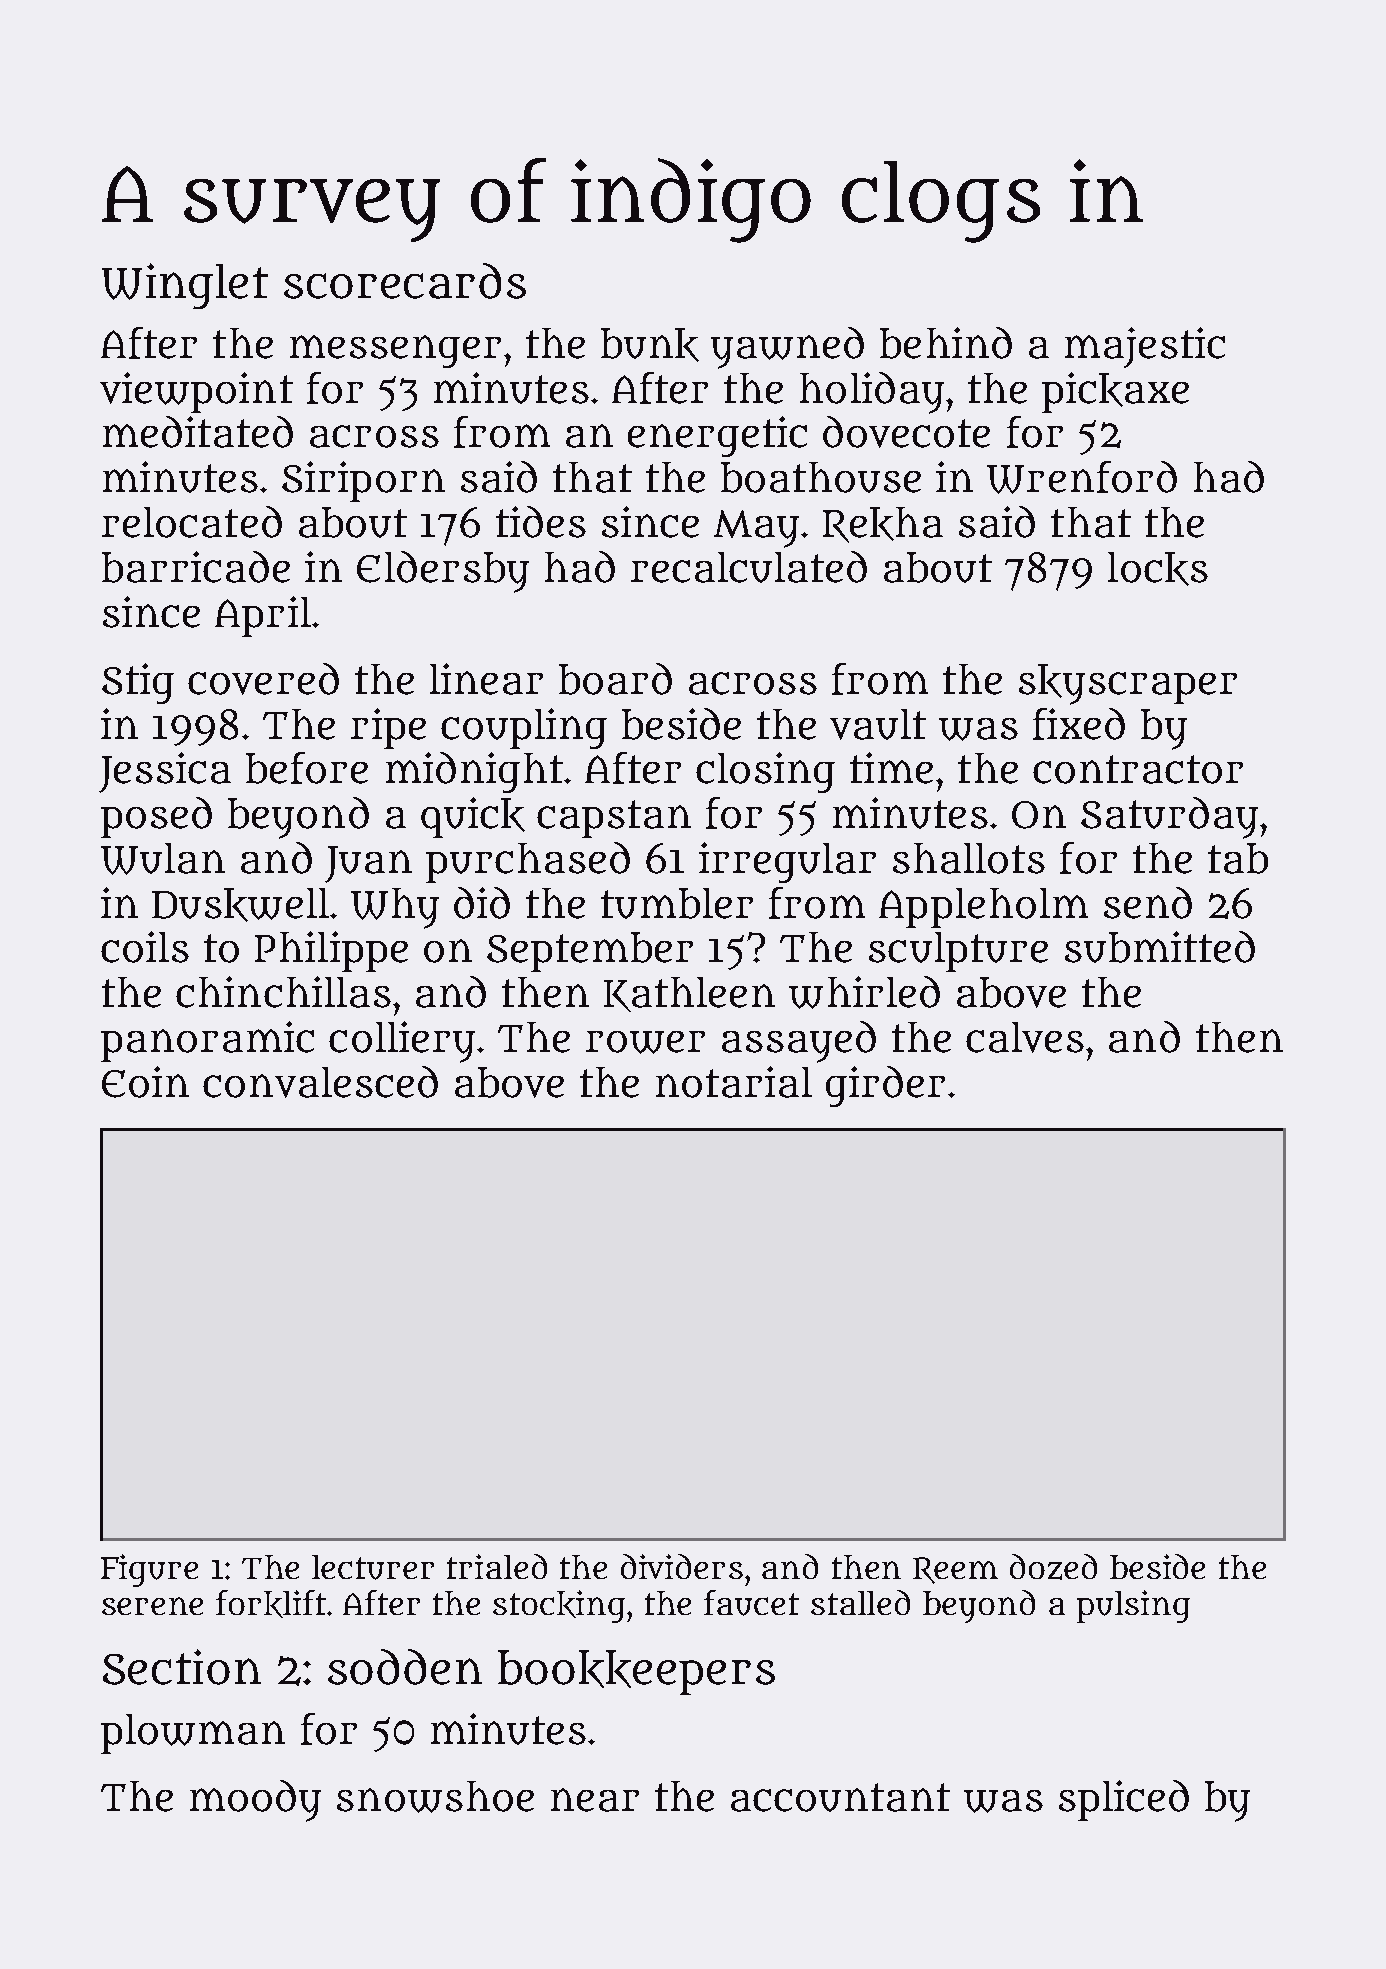 The height and width of the screenshot is (1969, 1386). Describe the element at coordinates (650, 345) in the screenshot. I see `bunk` at that location.
